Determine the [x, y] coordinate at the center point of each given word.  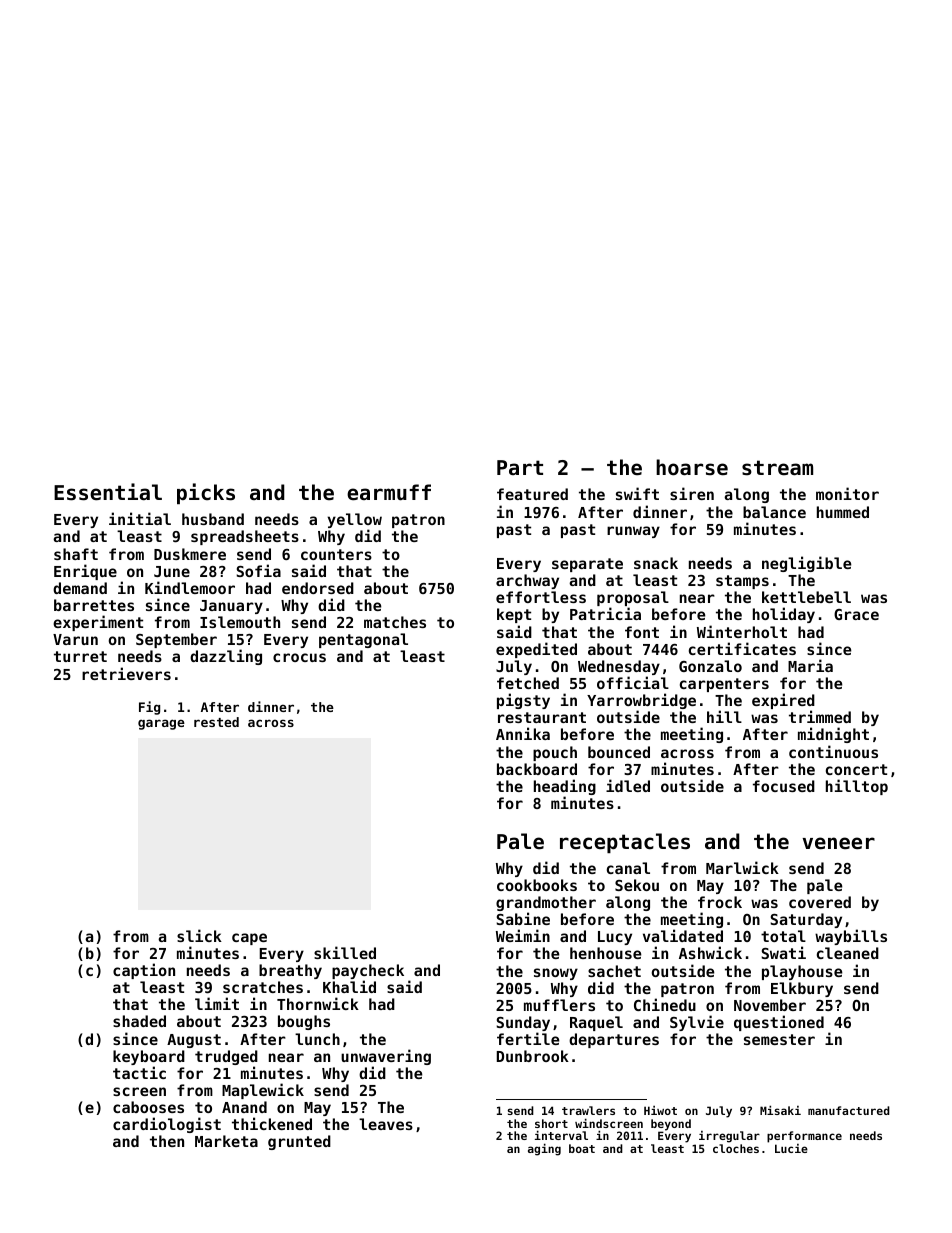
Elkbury [802, 989]
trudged [226, 1057]
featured [532, 494]
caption [144, 971]
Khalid [349, 986]
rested [216, 722]
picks [206, 493]
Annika [523, 733]
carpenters [724, 685]
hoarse [692, 467]
